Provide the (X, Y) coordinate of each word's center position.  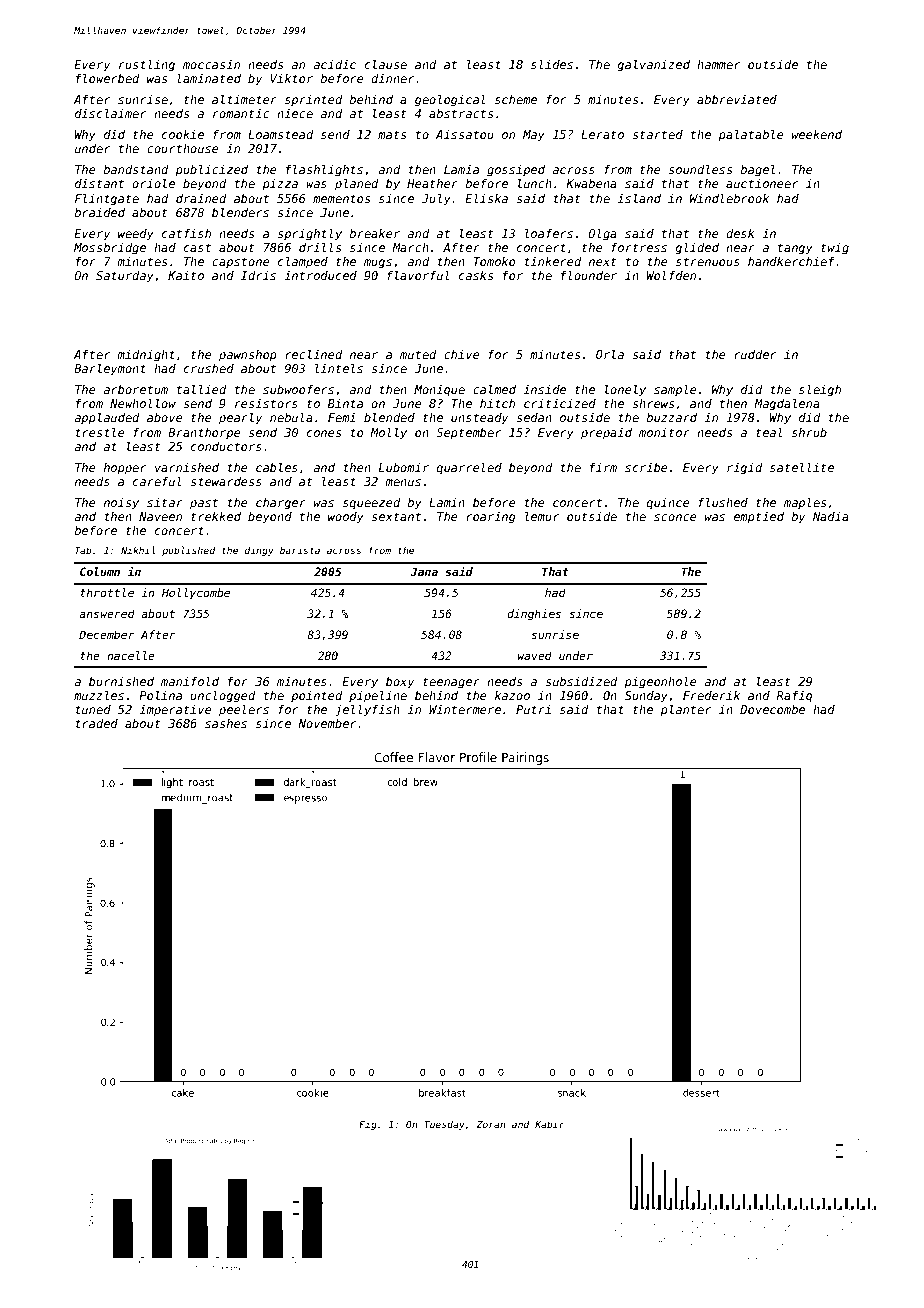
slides (552, 64)
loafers (549, 233)
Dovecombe (772, 709)
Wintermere (465, 709)
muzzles (99, 695)
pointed (317, 697)
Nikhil (138, 550)
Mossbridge (110, 249)
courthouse (183, 148)
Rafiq (795, 697)
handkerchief (791, 261)
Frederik (711, 695)
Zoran (490, 1124)
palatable (751, 135)
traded (96, 723)
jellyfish (367, 710)
